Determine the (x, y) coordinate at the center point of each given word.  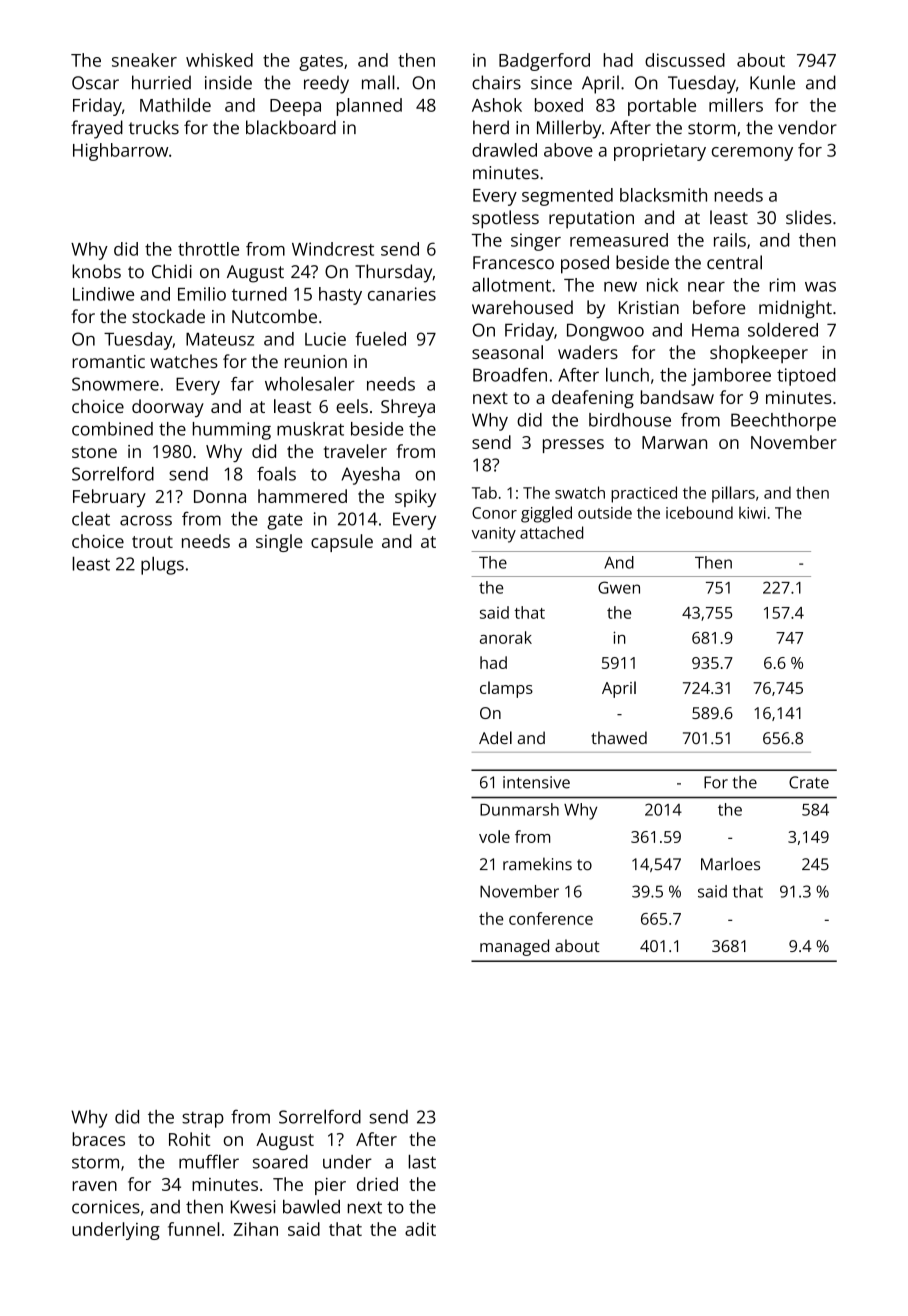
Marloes (730, 864)
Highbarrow (120, 152)
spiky (415, 498)
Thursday (393, 273)
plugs (162, 565)
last (422, 1161)
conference (551, 918)
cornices (106, 1207)
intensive (536, 782)
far (242, 384)
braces (98, 1139)
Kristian (649, 307)
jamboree (731, 377)
